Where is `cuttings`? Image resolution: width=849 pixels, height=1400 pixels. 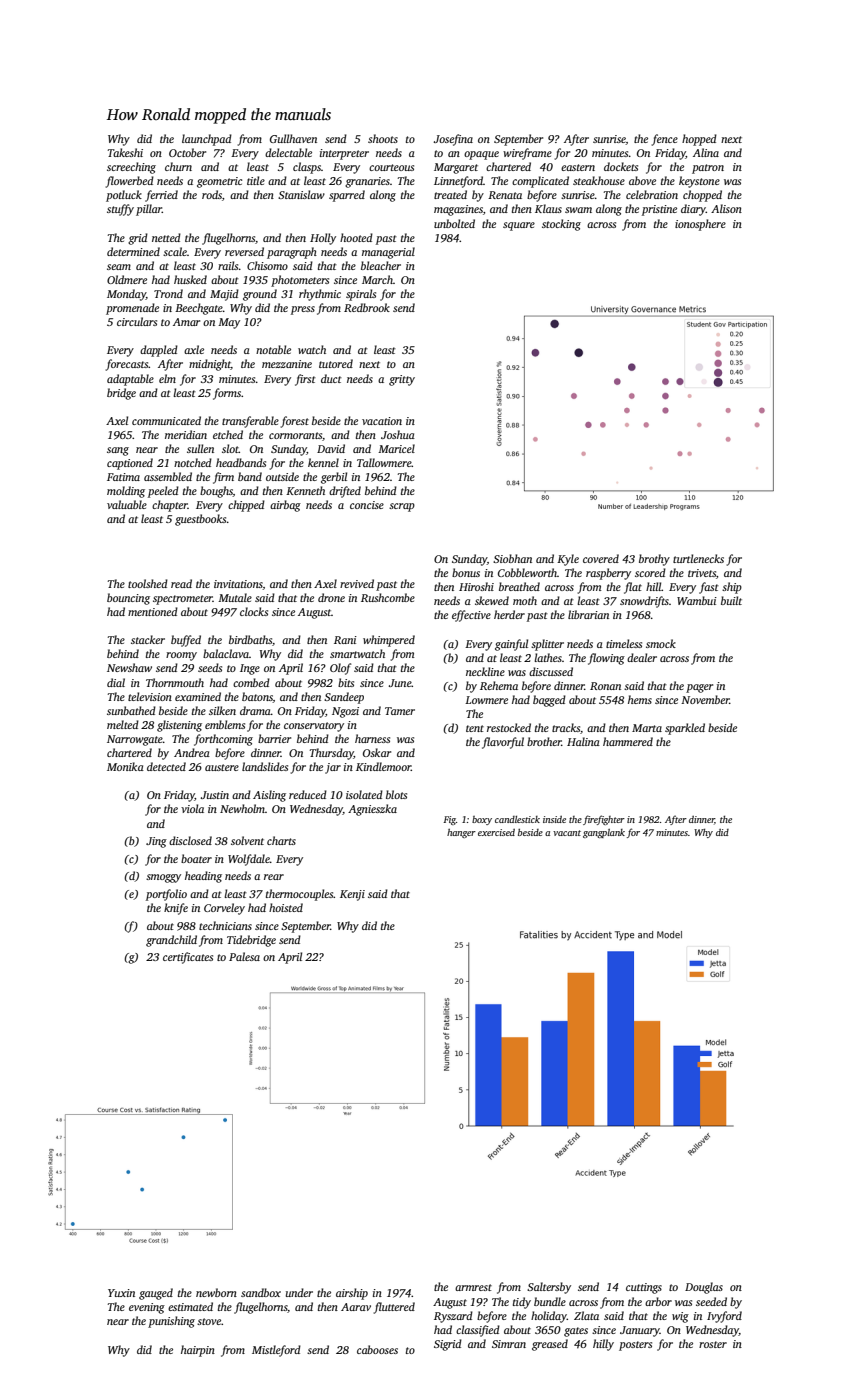
cuttings is located at coordinates (644, 1288).
